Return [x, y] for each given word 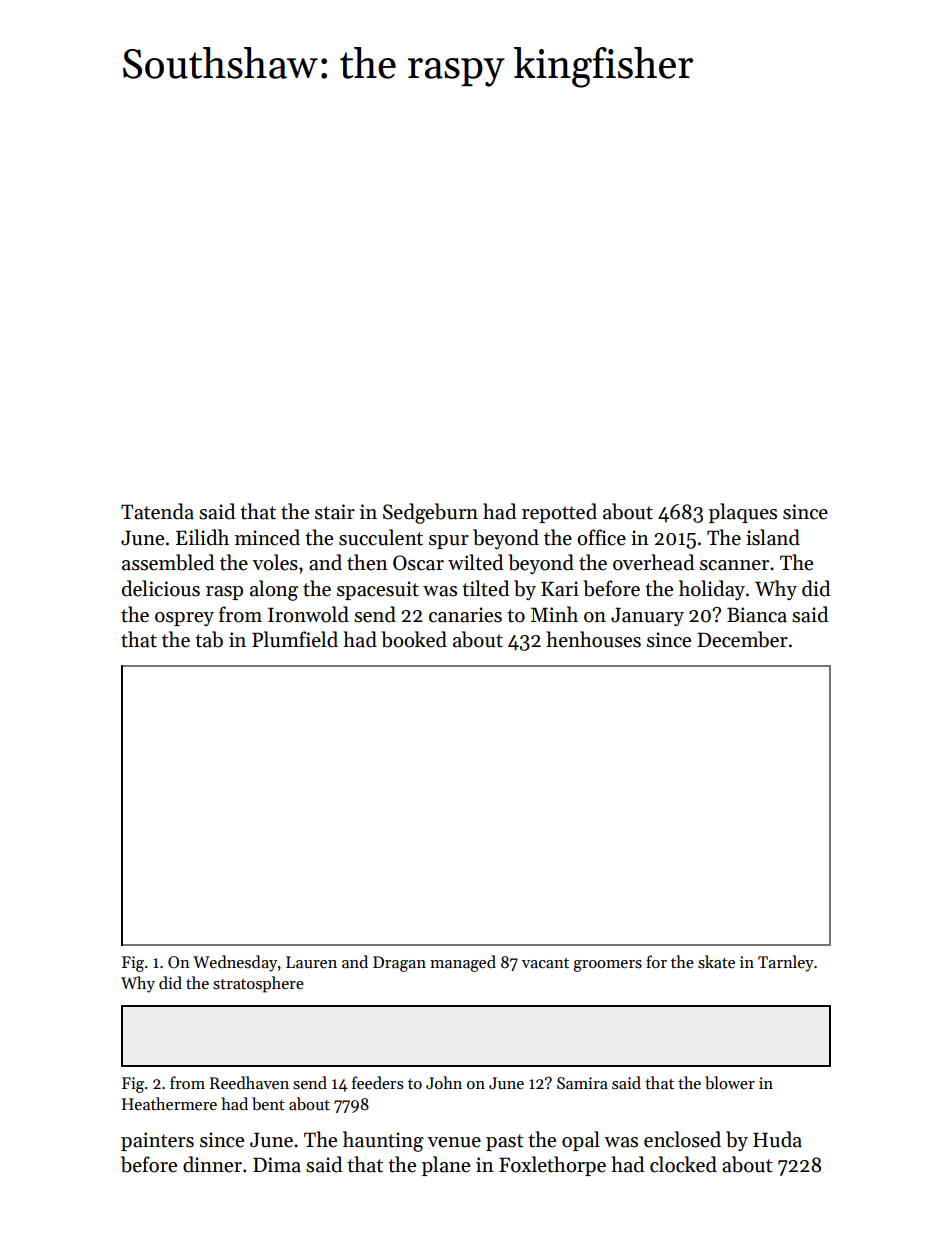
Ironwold [308, 614]
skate [716, 962]
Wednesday [235, 963]
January [647, 616]
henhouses [593, 639]
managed [463, 963]
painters [157, 1141]
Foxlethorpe [552, 1166]
